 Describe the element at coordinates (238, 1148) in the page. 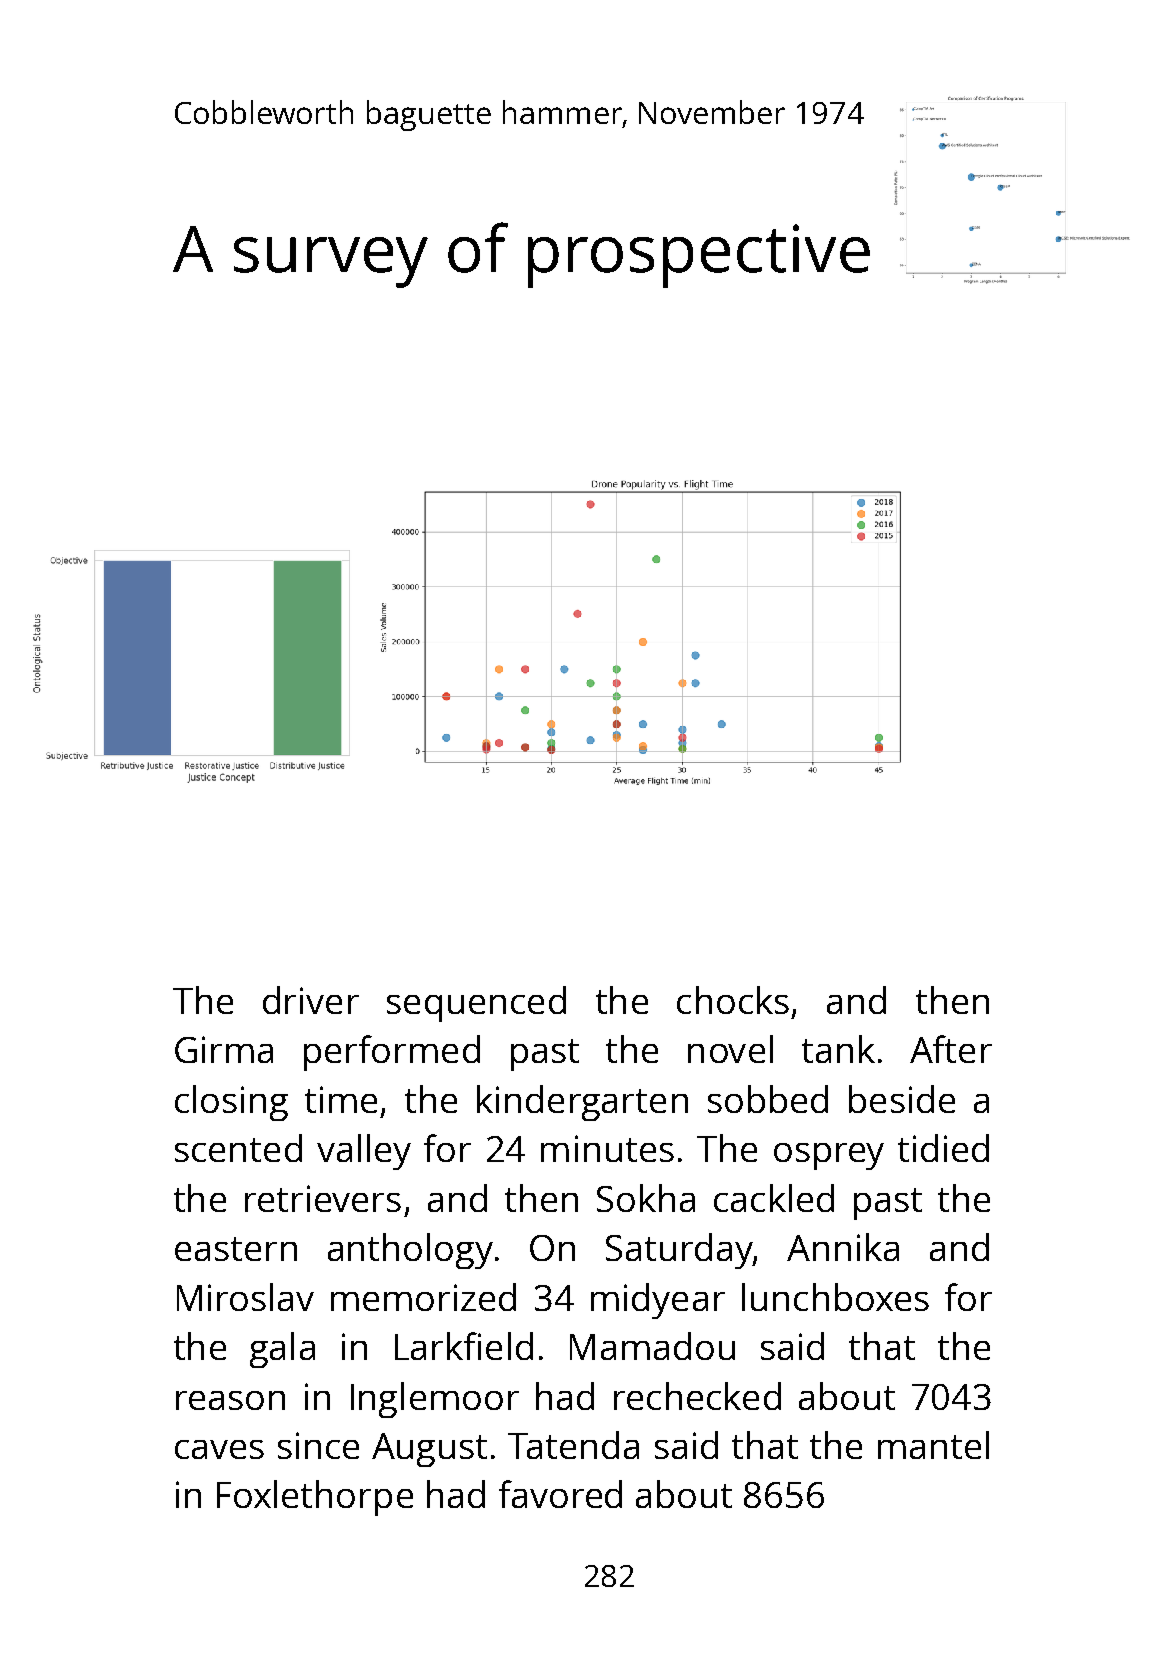

I see `scented` at that location.
